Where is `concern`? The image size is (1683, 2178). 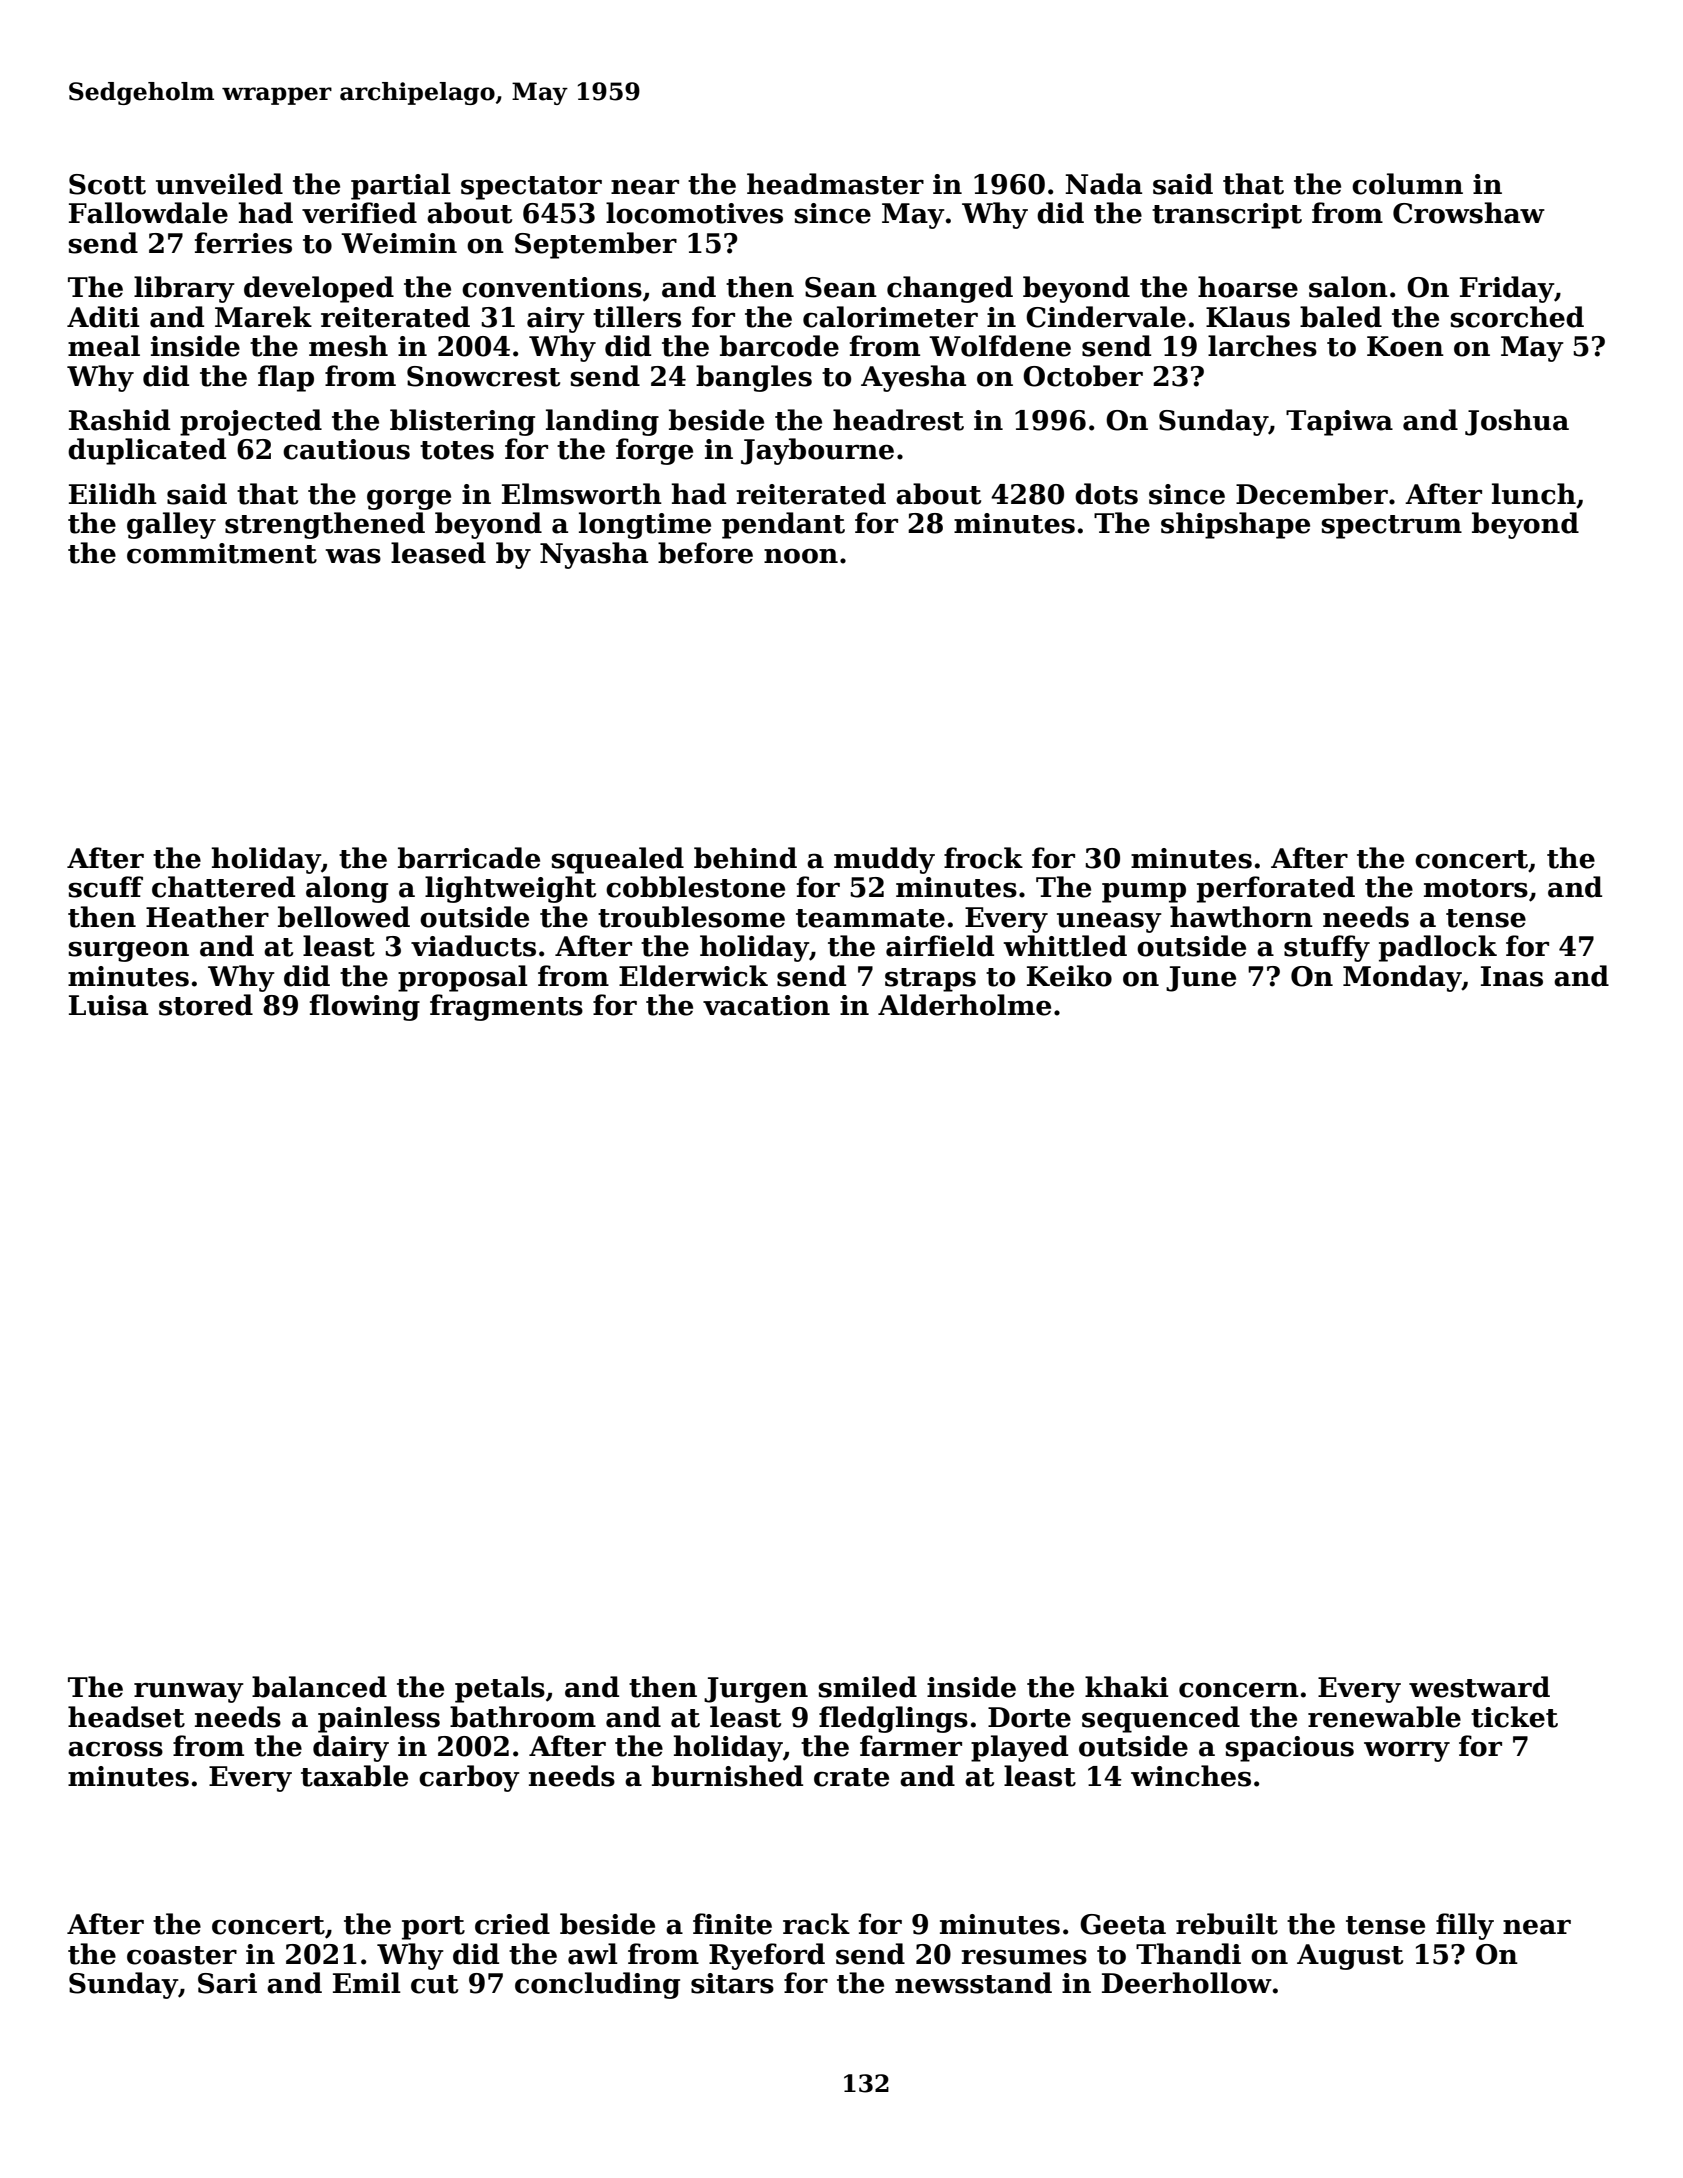
concern is located at coordinates (1239, 1690).
